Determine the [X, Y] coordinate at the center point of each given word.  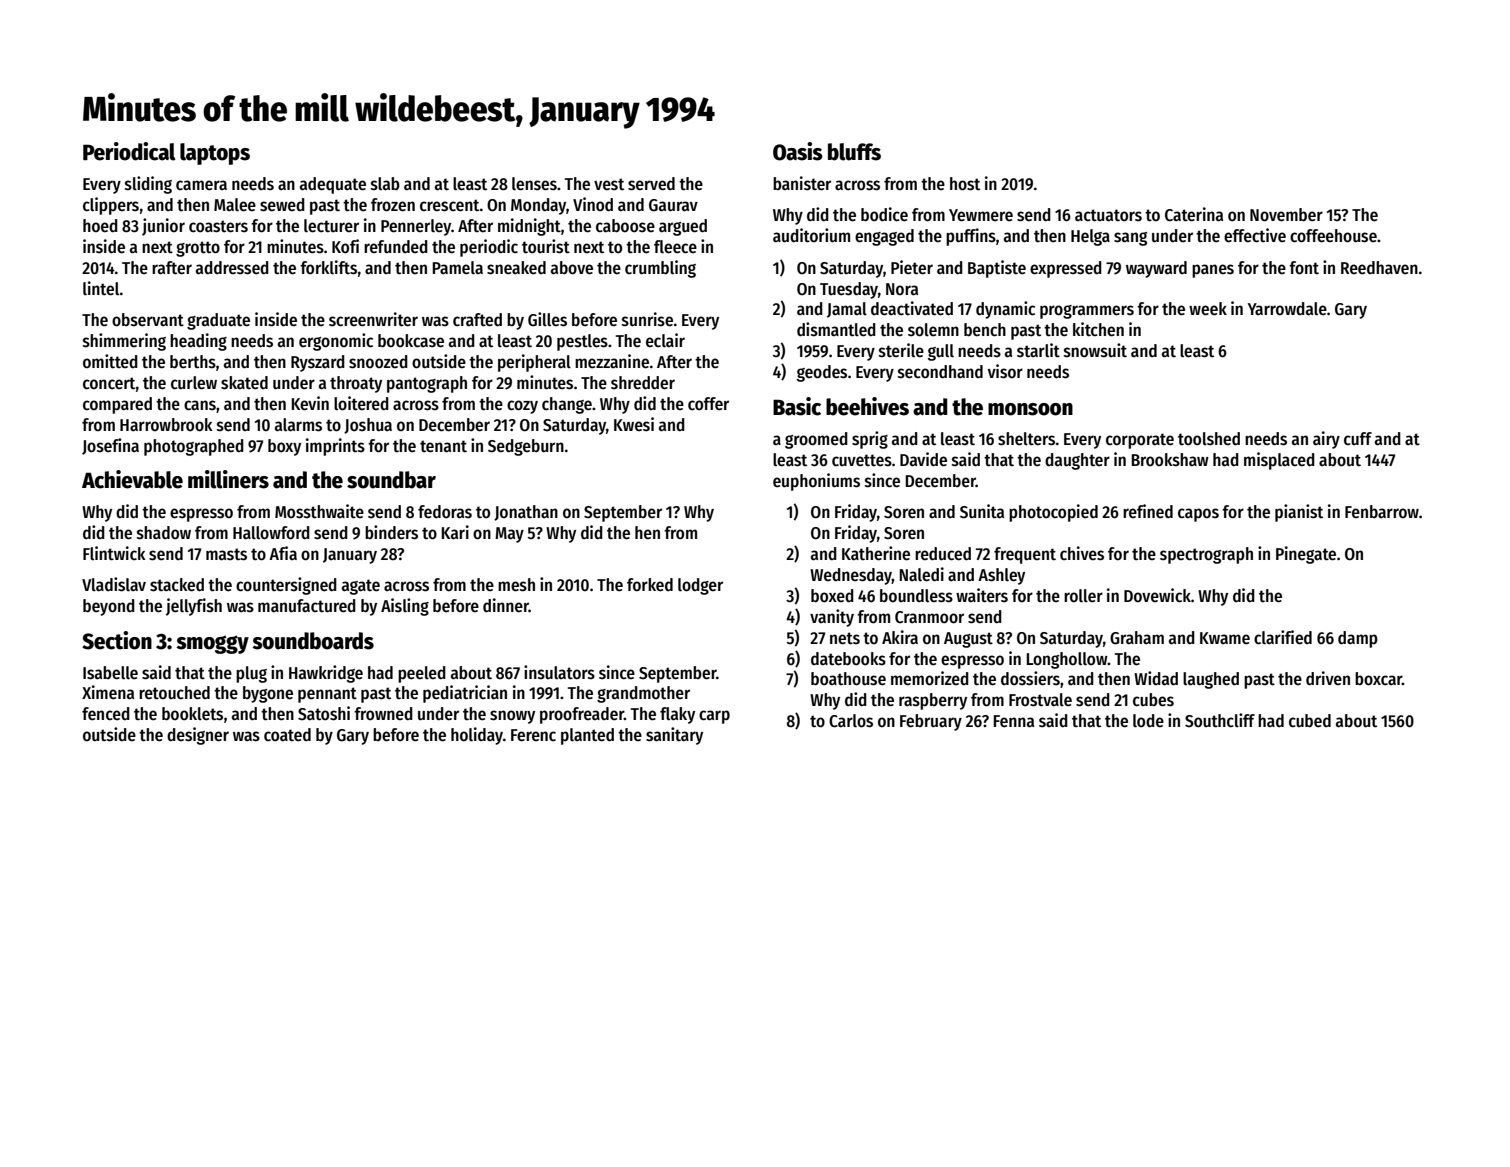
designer [198, 736]
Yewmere [981, 215]
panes [1213, 271]
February [931, 722]
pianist [1299, 513]
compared [117, 405]
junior [163, 227]
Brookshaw [1170, 460]
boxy [284, 447]
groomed [816, 440]
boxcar [1378, 679]
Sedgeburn [526, 447]
